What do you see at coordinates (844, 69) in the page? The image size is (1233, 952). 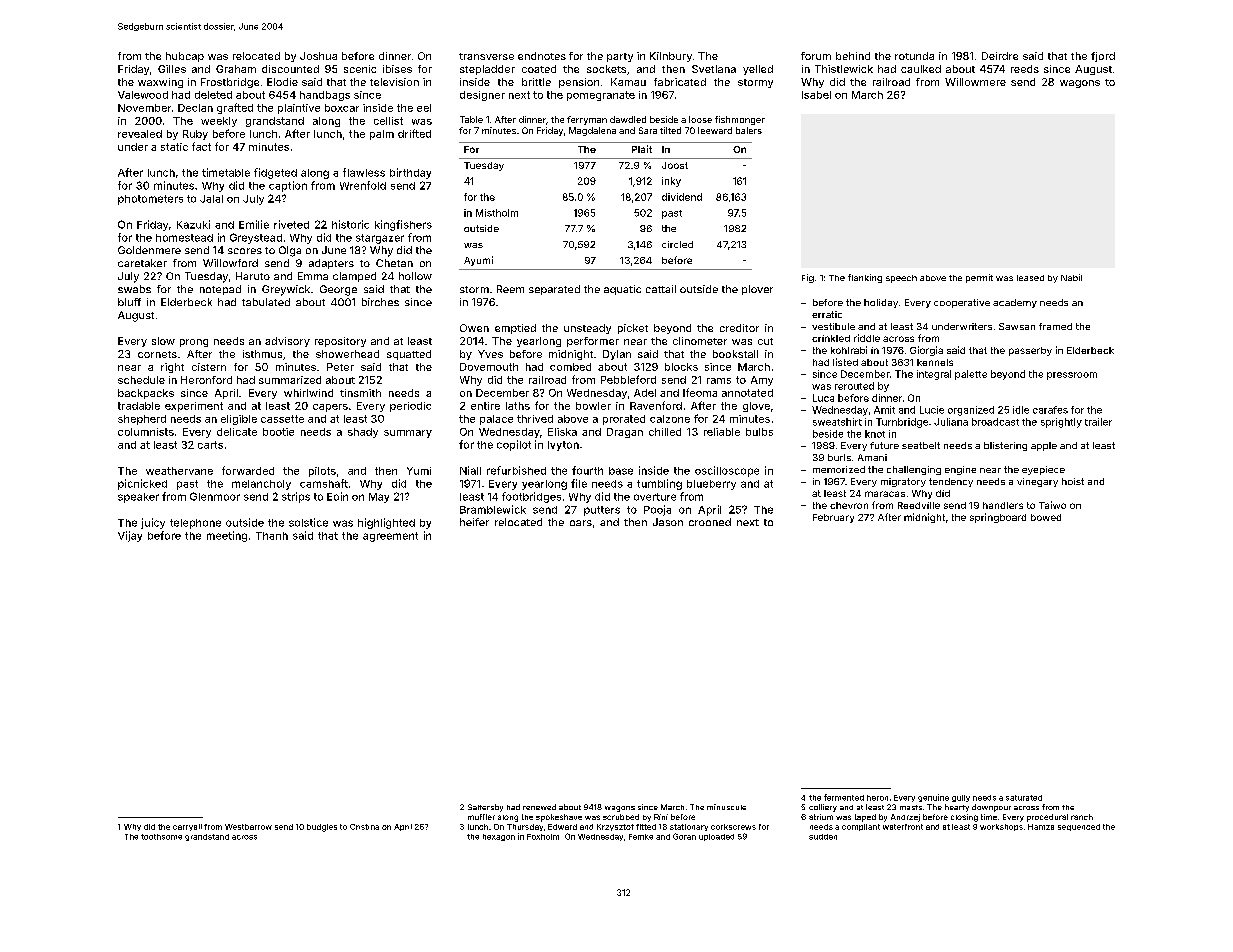 I see `Thistlewick` at bounding box center [844, 69].
